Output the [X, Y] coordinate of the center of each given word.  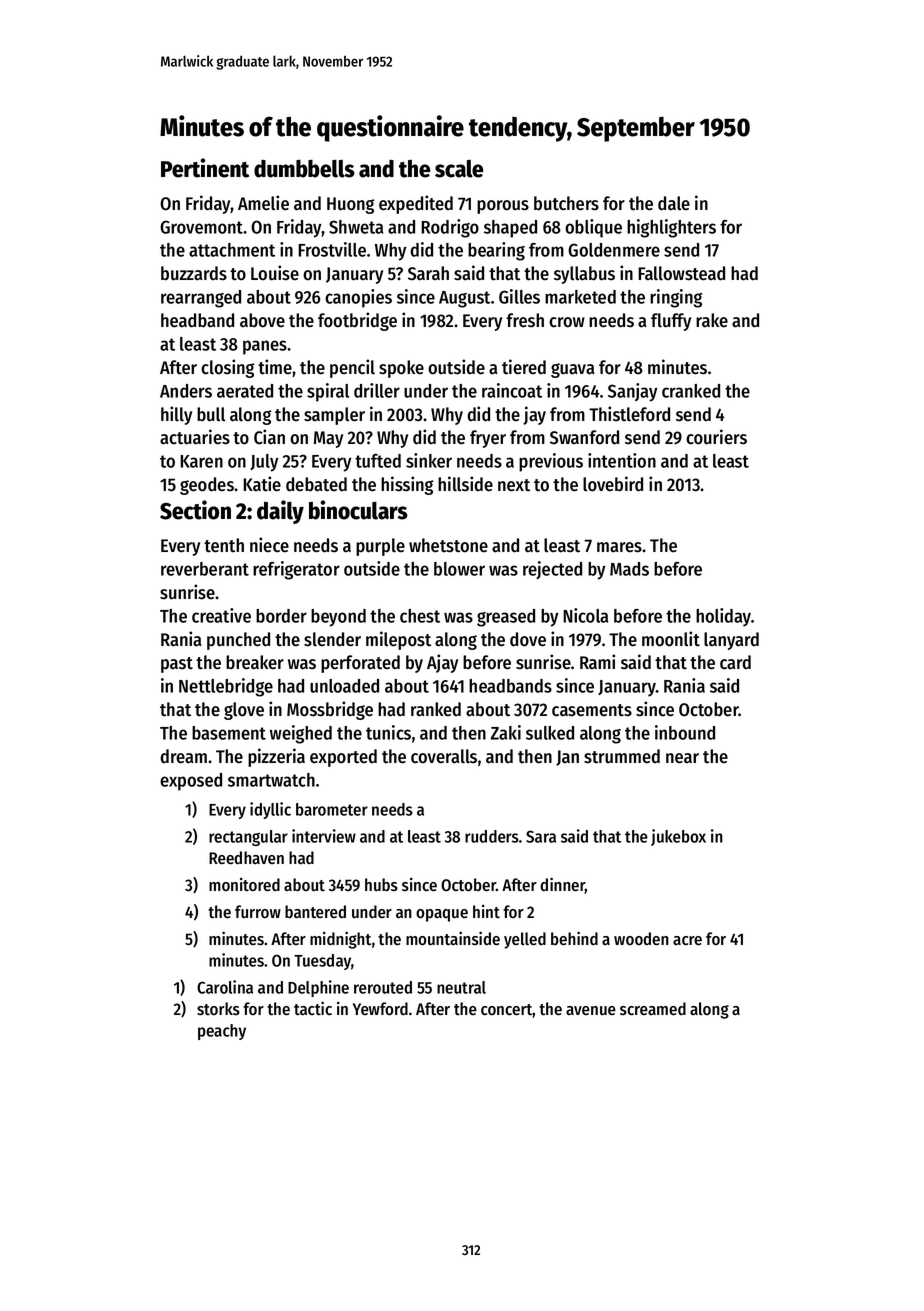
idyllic [270, 810]
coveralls [444, 756]
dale [674, 203]
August [464, 299]
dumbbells [304, 169]
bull [211, 414]
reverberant [205, 569]
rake [712, 320]
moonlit [671, 639]
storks [218, 1009]
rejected [552, 570]
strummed [622, 756]
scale [459, 169]
